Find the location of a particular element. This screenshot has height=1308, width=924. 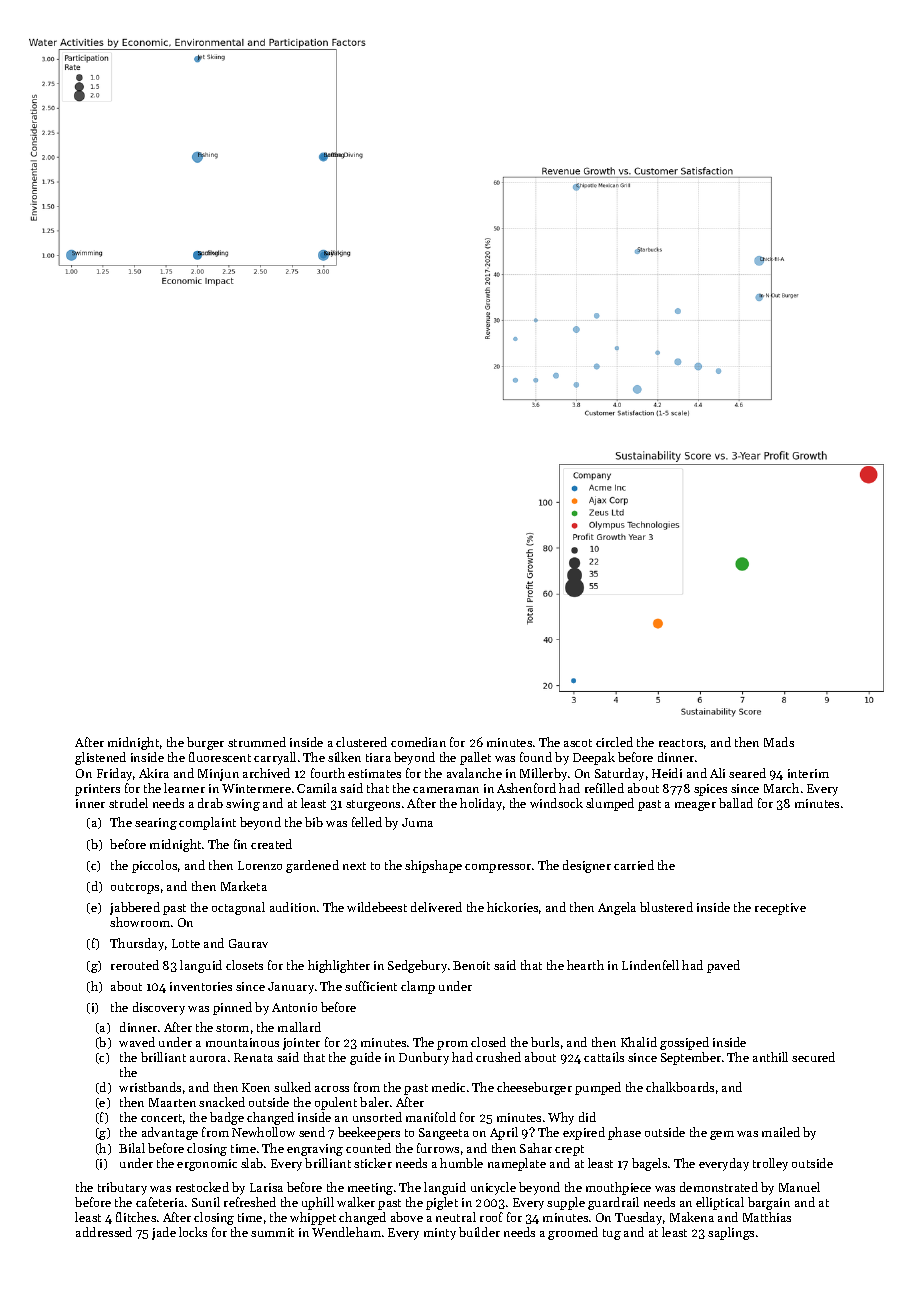

blustered is located at coordinates (666, 907).
